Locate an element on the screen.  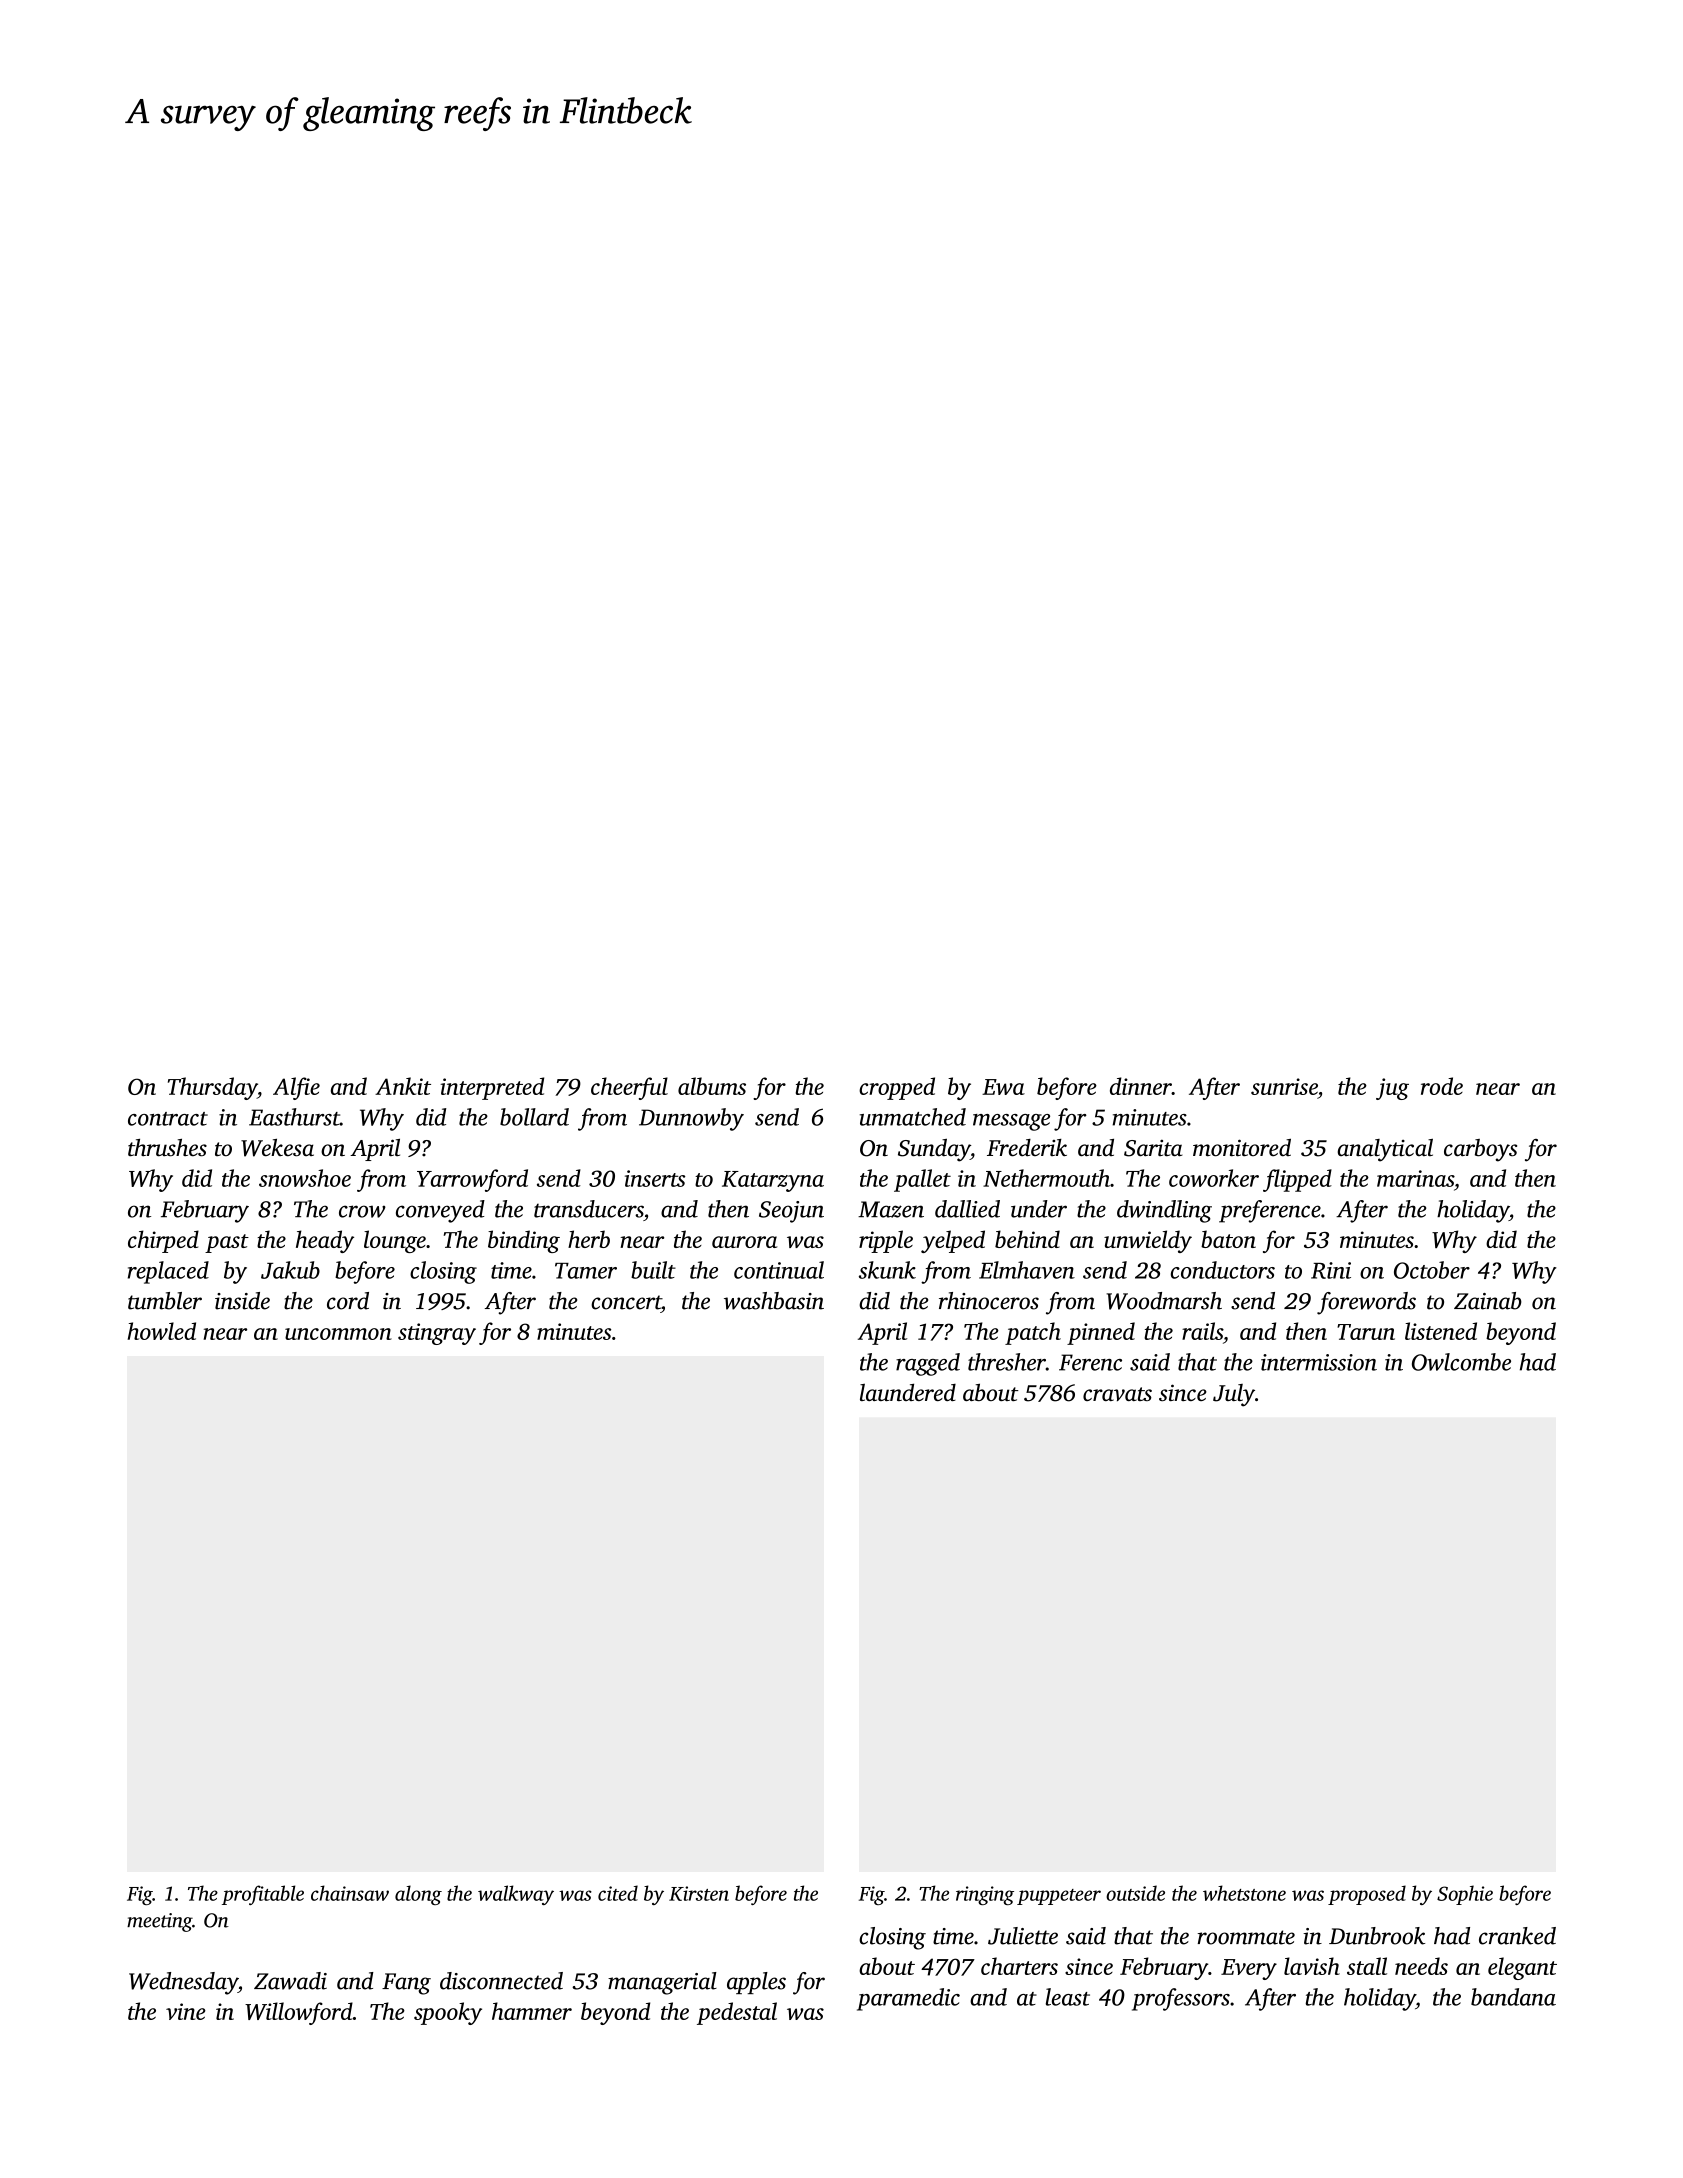
cravats is located at coordinates (1117, 1394).
